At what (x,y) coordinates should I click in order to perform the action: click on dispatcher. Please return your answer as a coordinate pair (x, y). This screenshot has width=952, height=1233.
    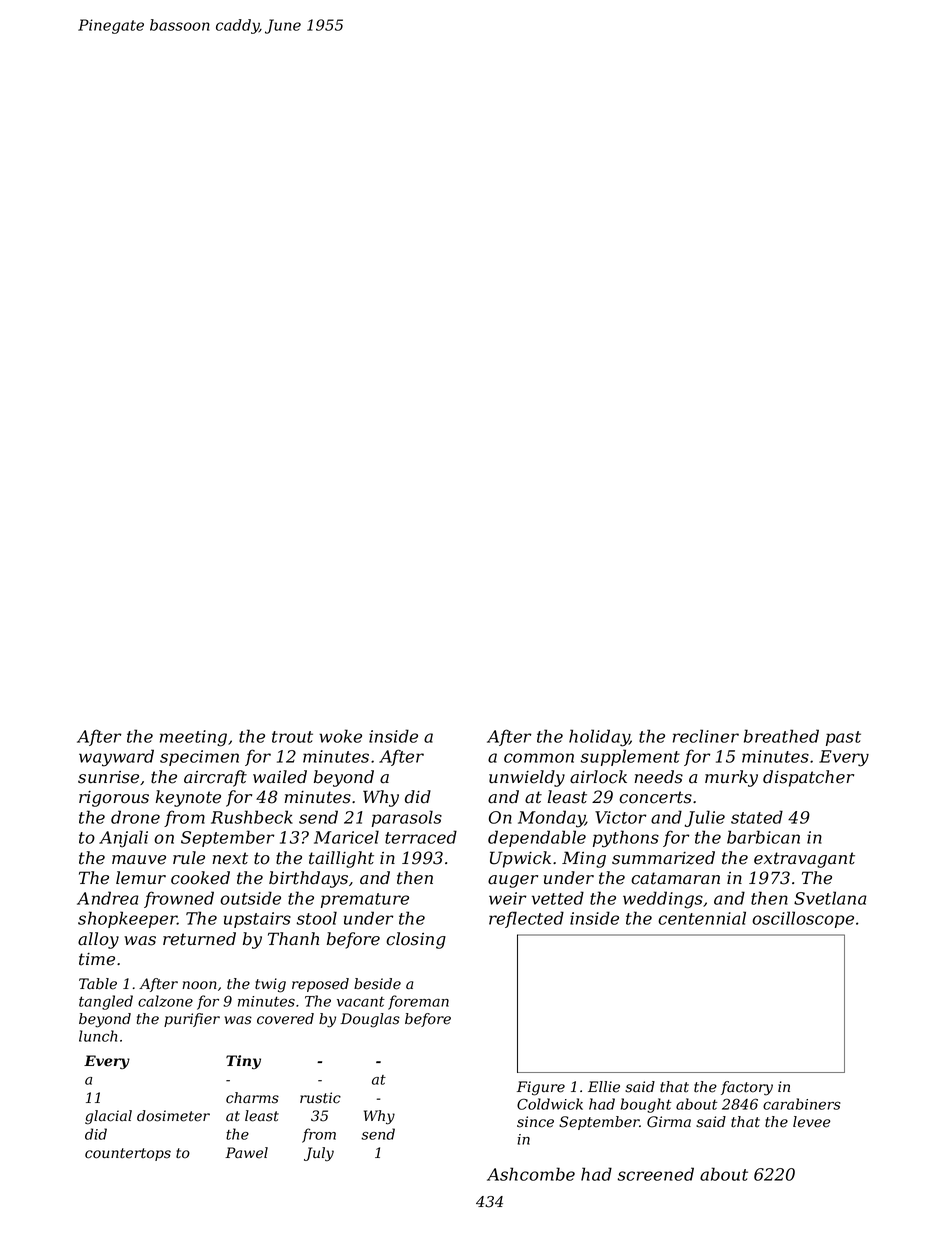
    Looking at the image, I should click on (808, 778).
